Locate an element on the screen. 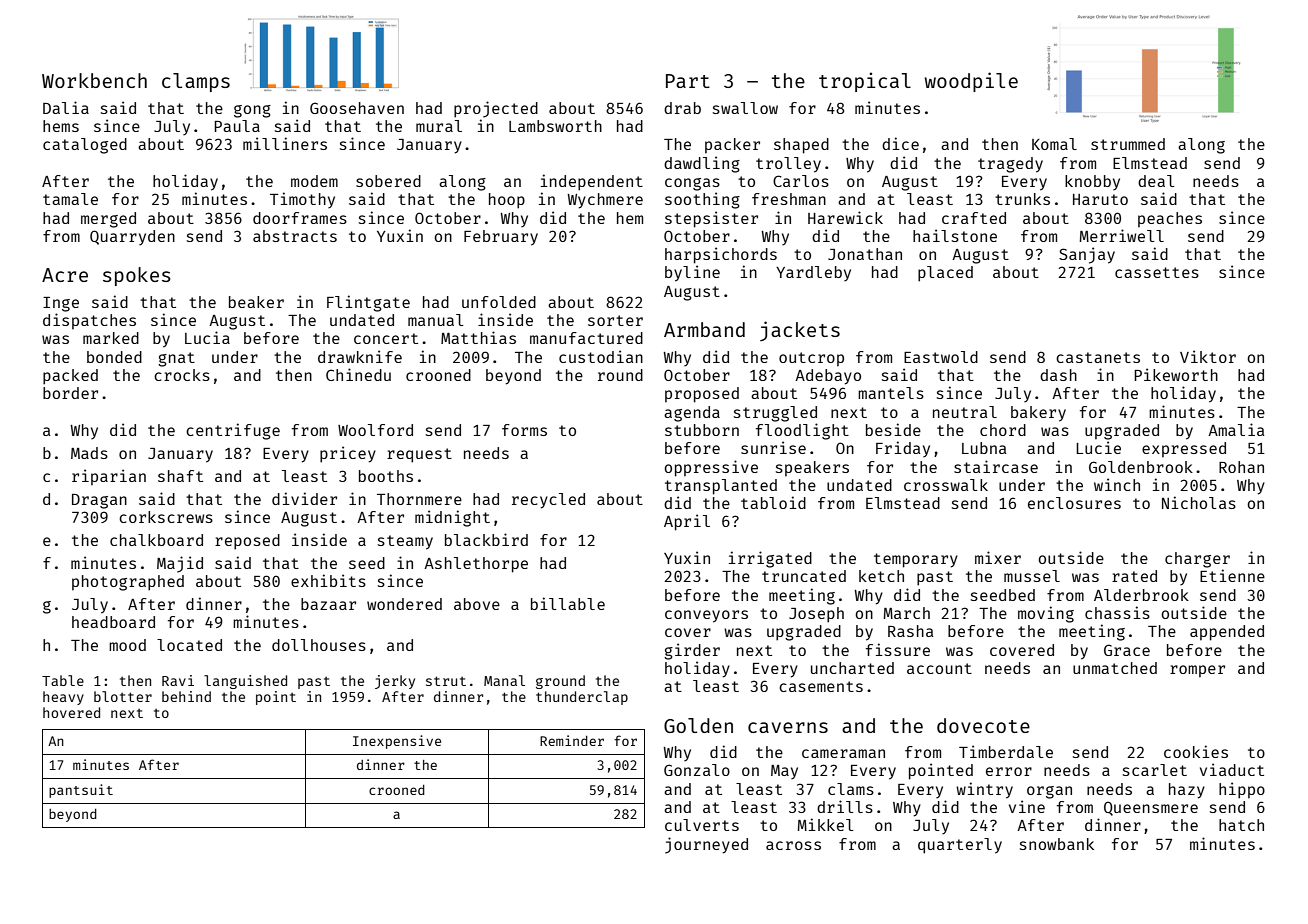 This screenshot has height=924, width=1308. cassettes is located at coordinates (1157, 272).
